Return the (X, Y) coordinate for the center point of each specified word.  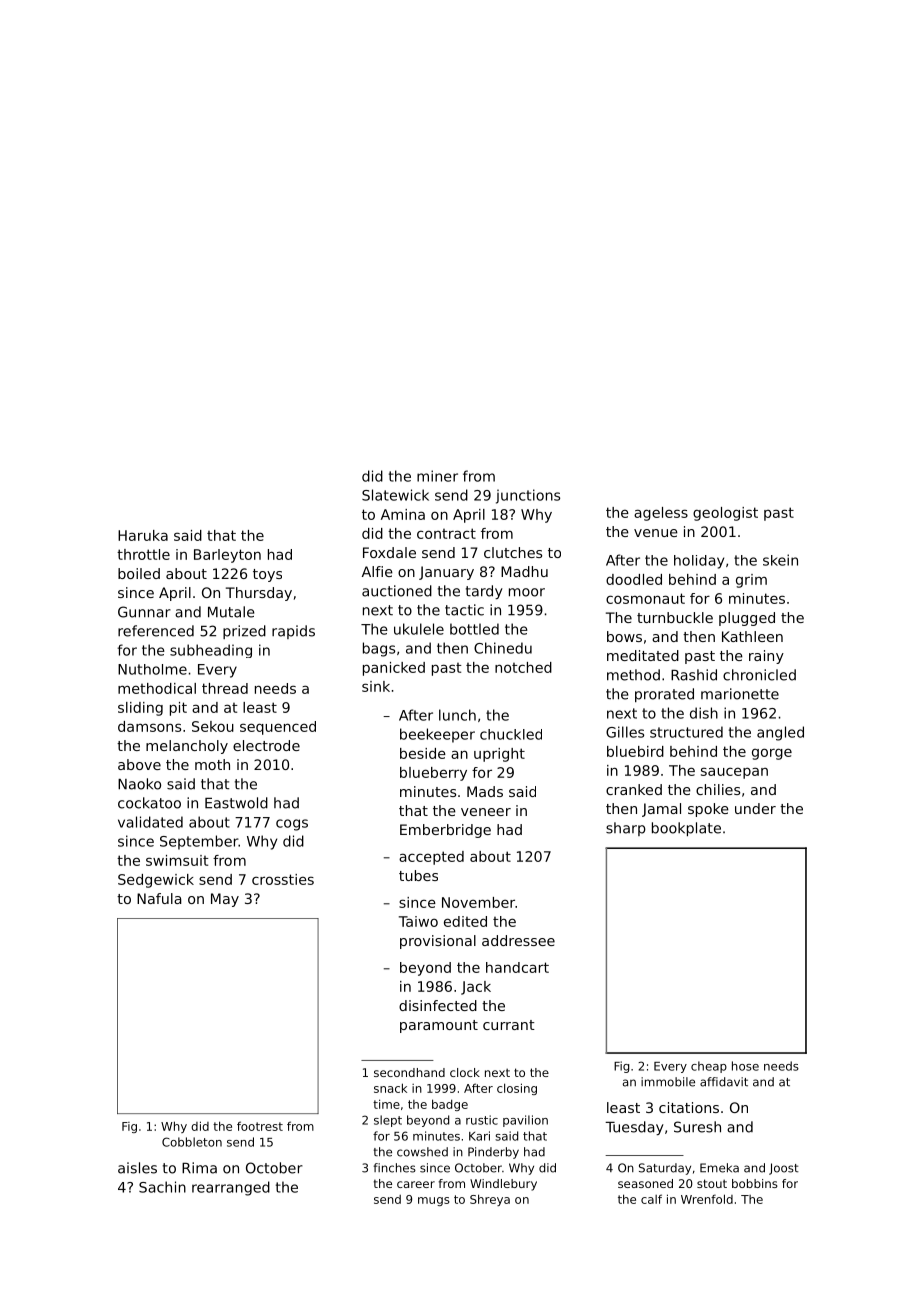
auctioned (397, 591)
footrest (260, 1126)
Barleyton (227, 556)
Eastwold (236, 803)
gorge (772, 754)
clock (465, 1072)
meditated (643, 655)
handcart (517, 967)
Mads (485, 791)
